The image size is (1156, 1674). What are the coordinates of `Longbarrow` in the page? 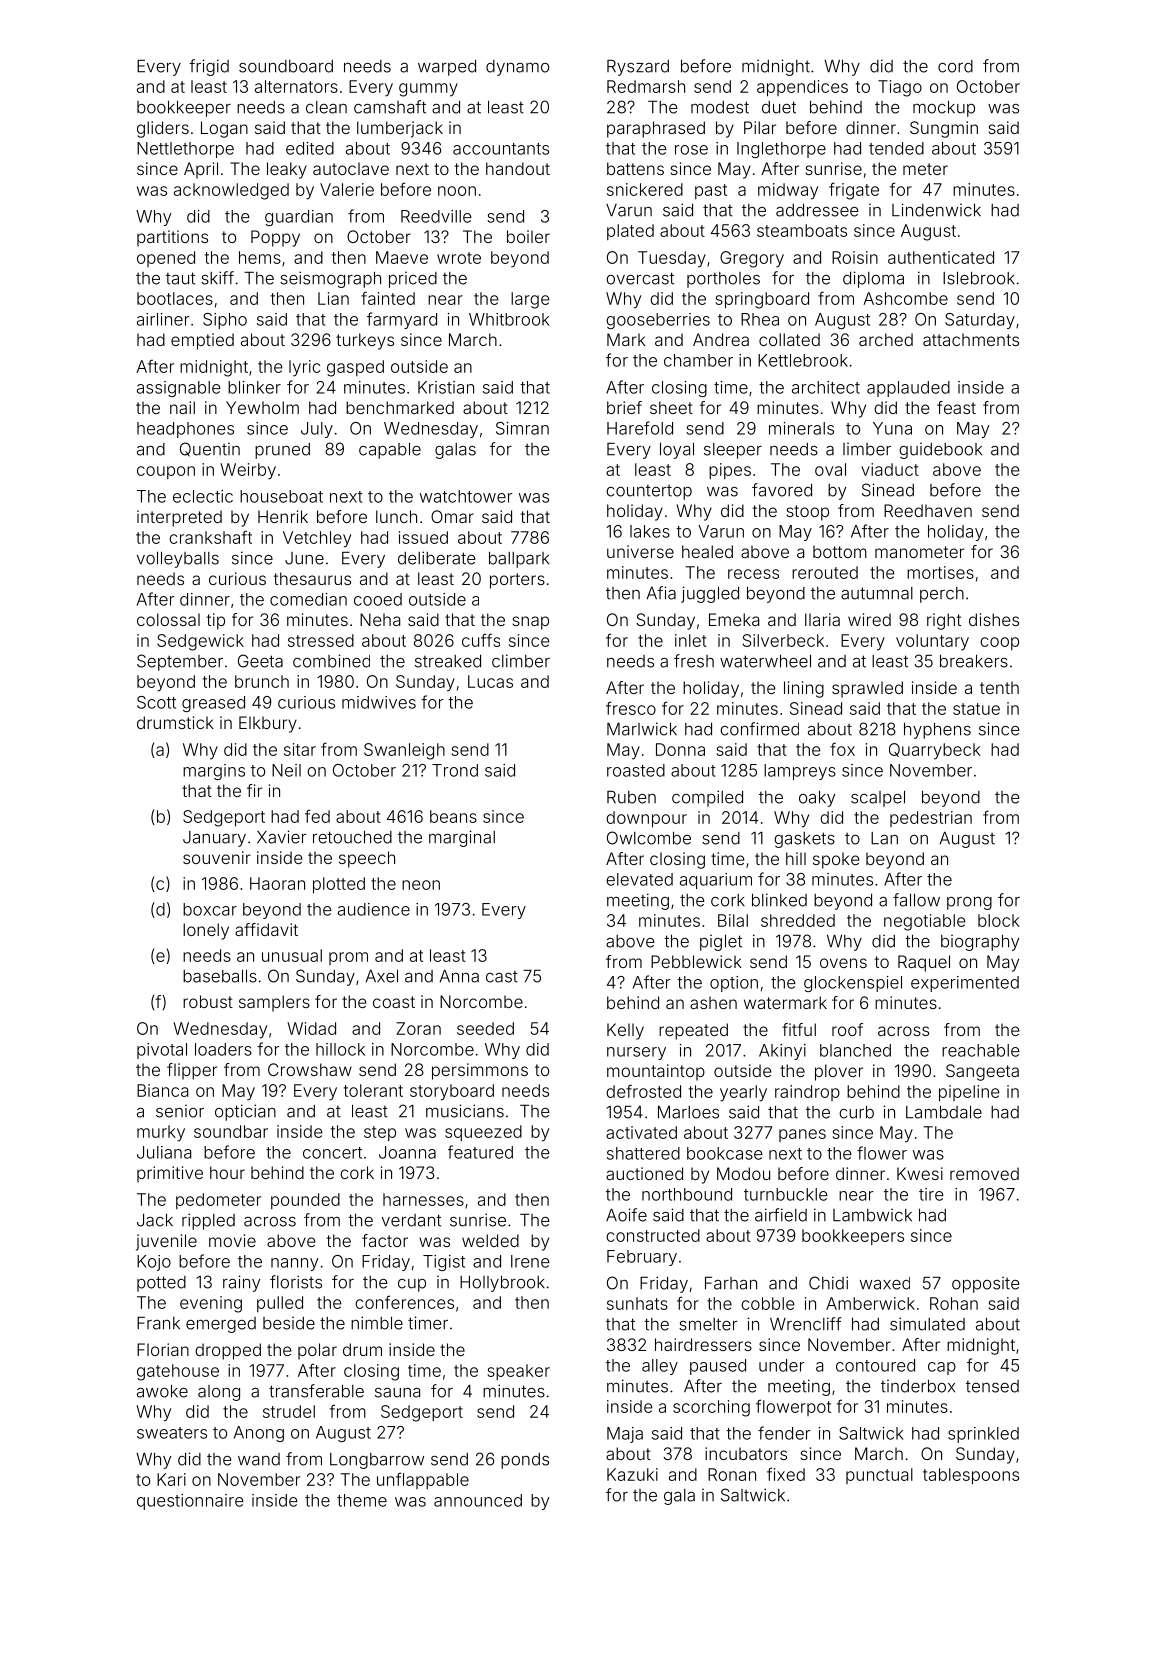 It's located at (377, 1461).
